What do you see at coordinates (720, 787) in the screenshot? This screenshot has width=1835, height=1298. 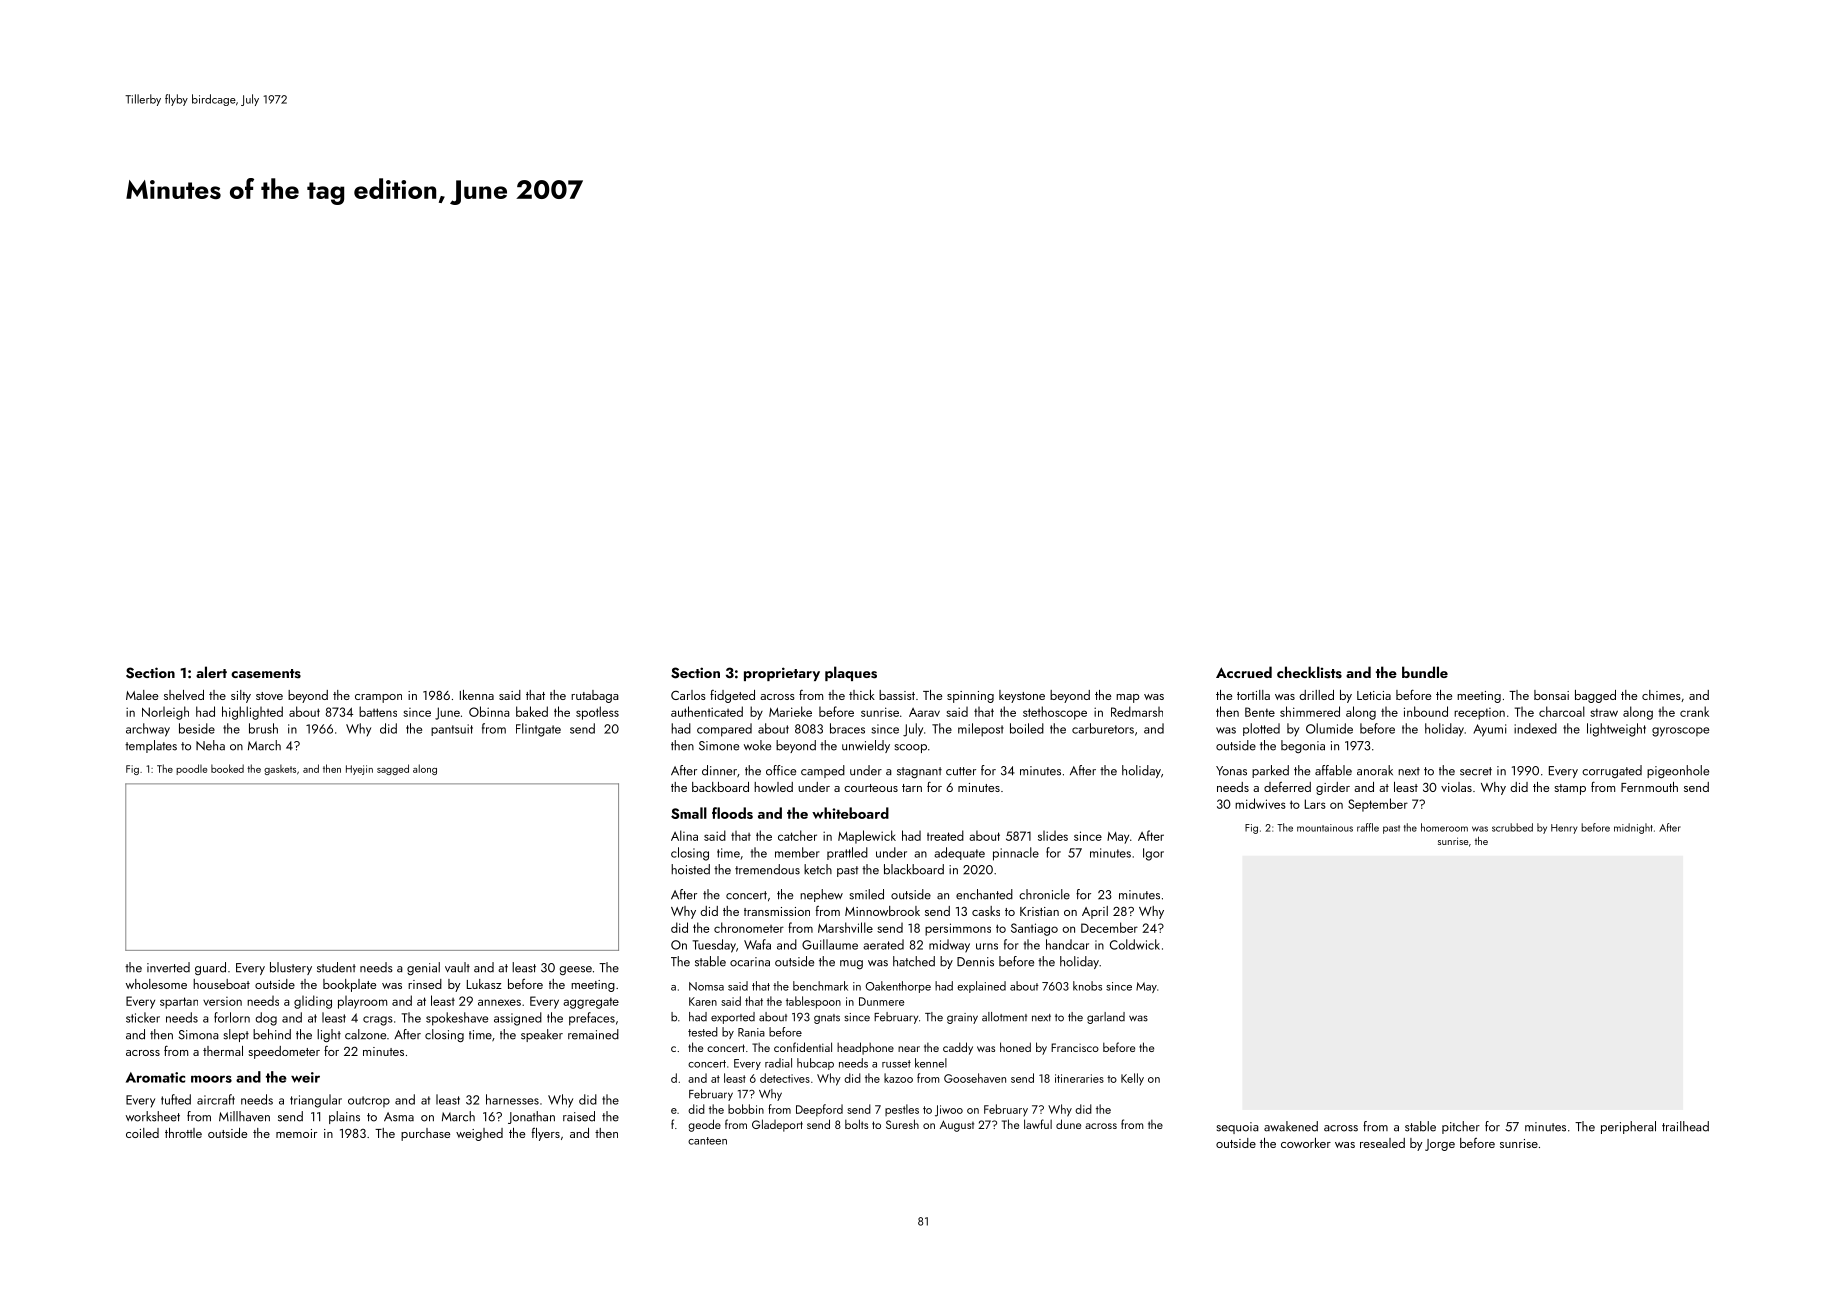 I see `backboard` at bounding box center [720, 787].
